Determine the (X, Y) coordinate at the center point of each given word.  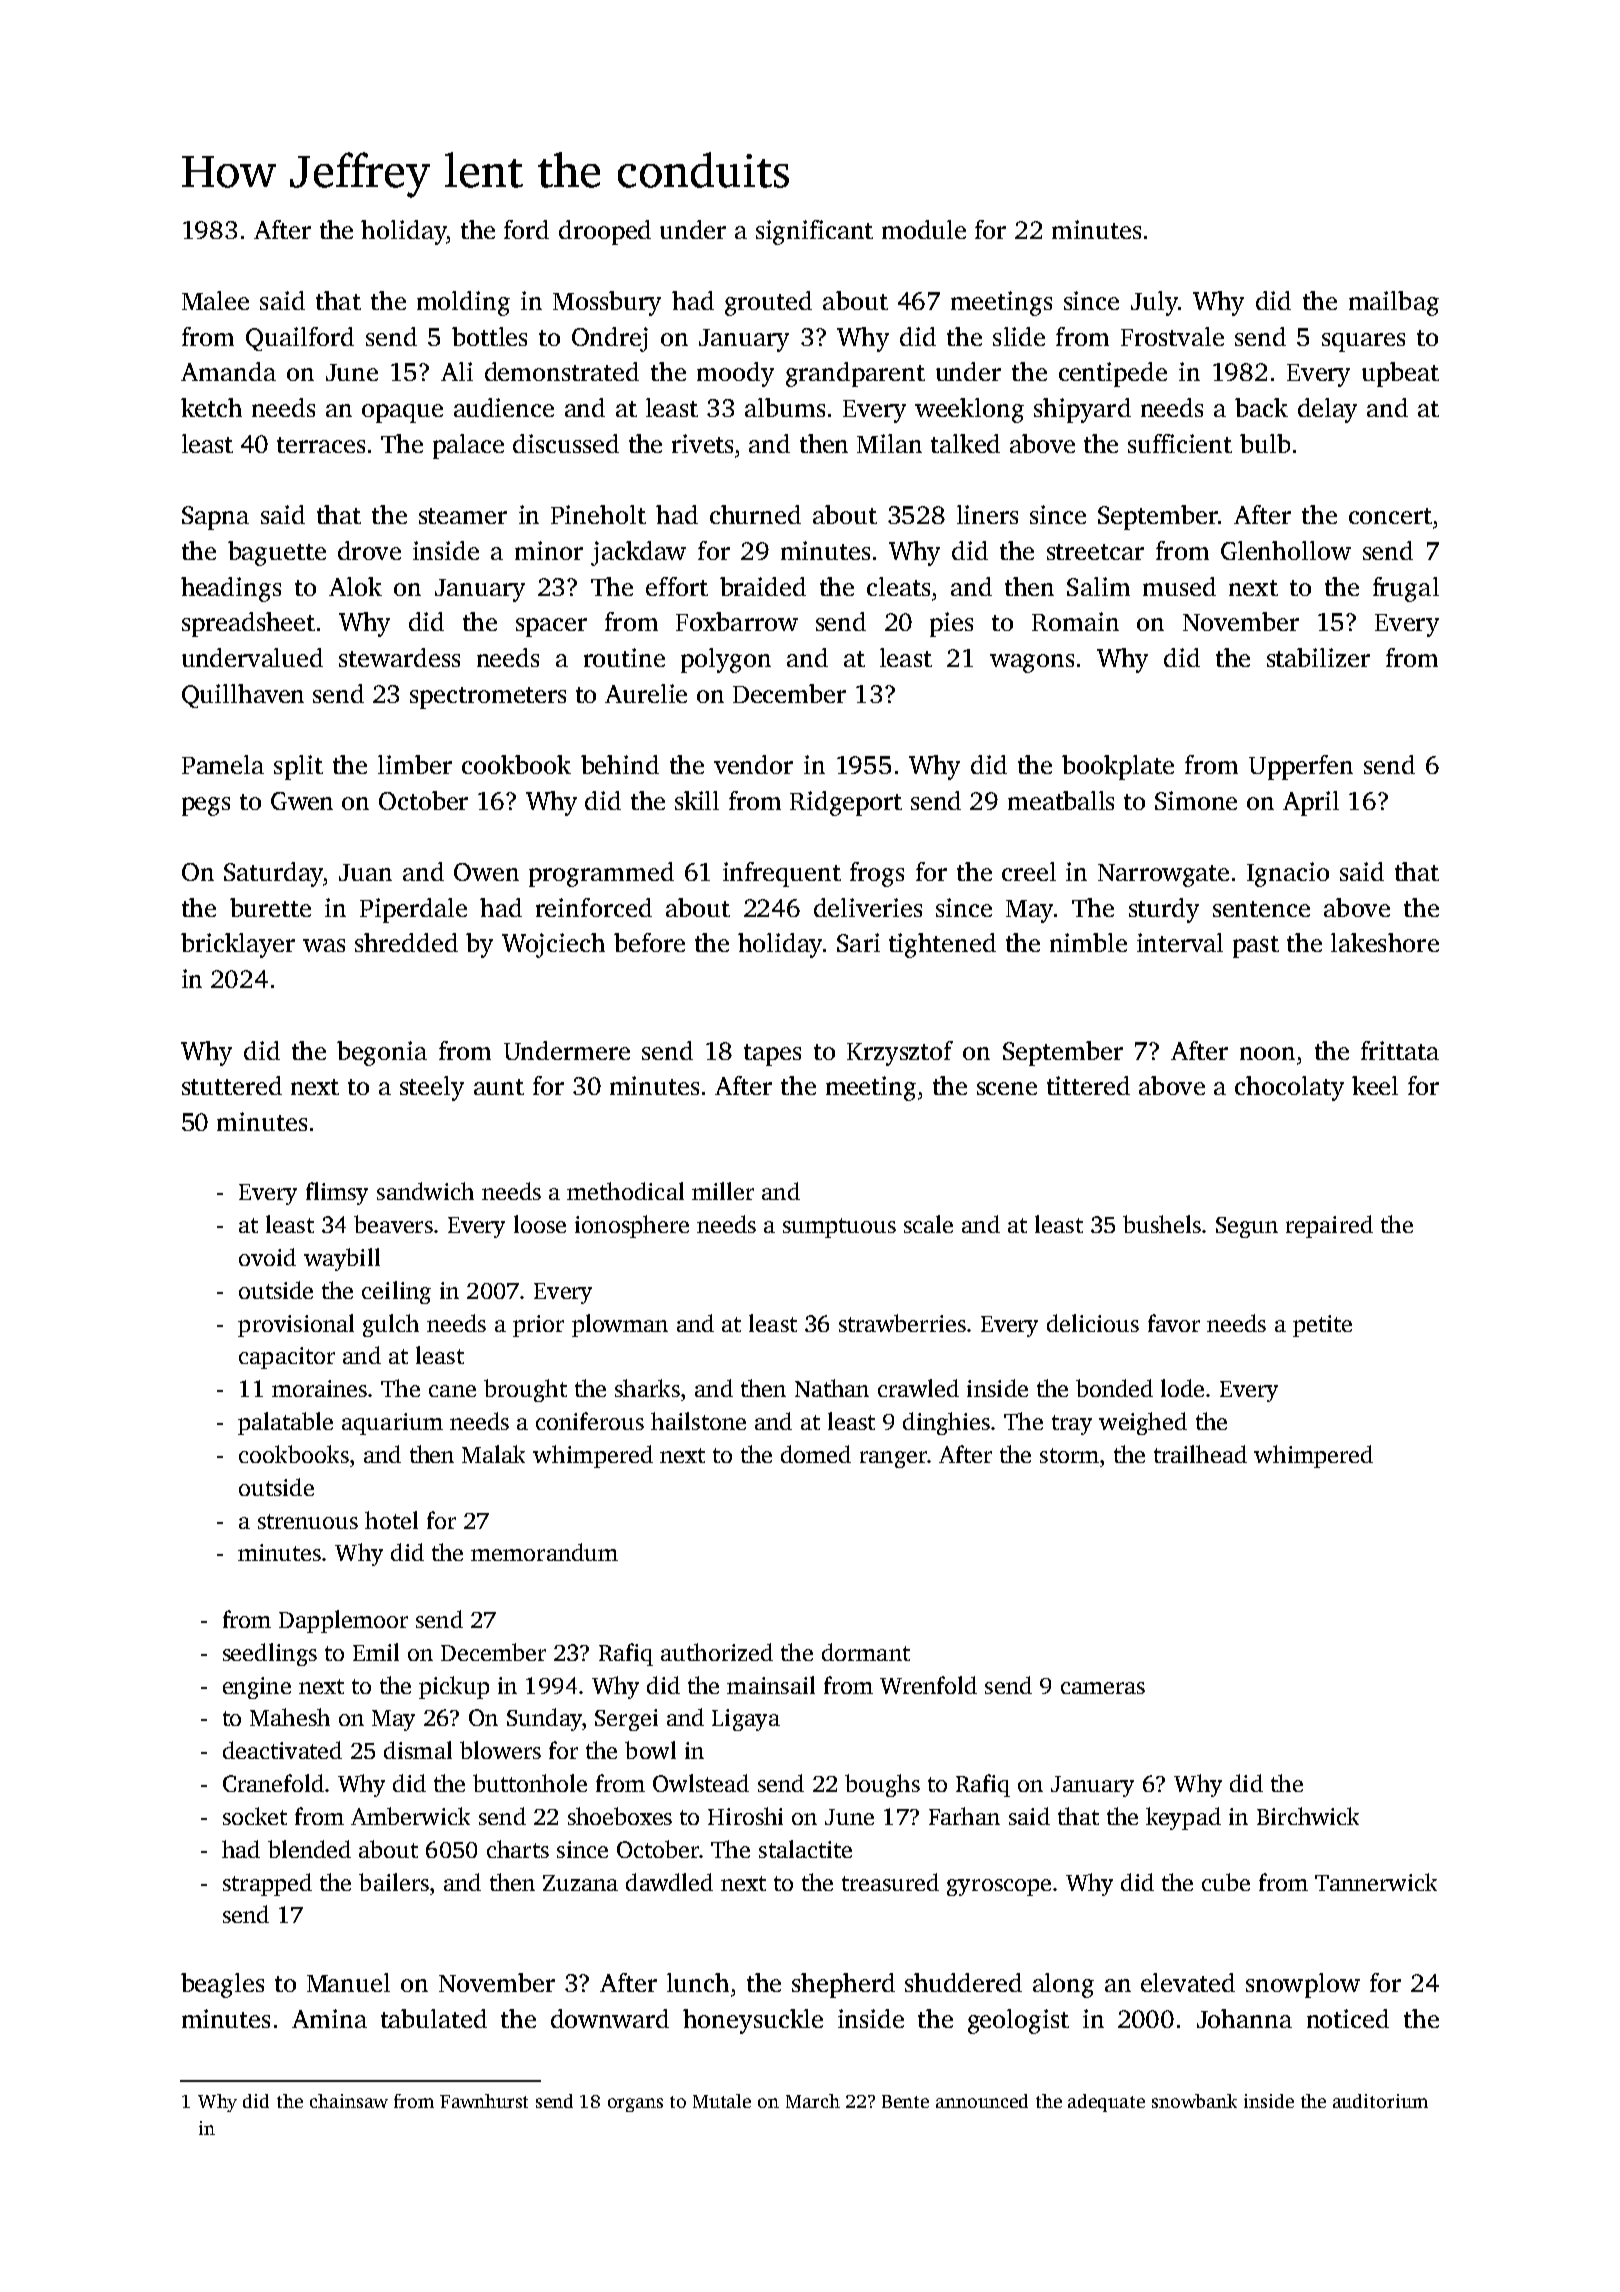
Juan (365, 872)
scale (928, 1224)
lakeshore (1385, 942)
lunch (698, 1982)
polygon (726, 660)
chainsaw (349, 2101)
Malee (215, 300)
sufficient (1180, 443)
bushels (1162, 1224)
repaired (1329, 1226)
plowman (620, 1325)
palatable (285, 1423)
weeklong (969, 410)
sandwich (425, 1191)
